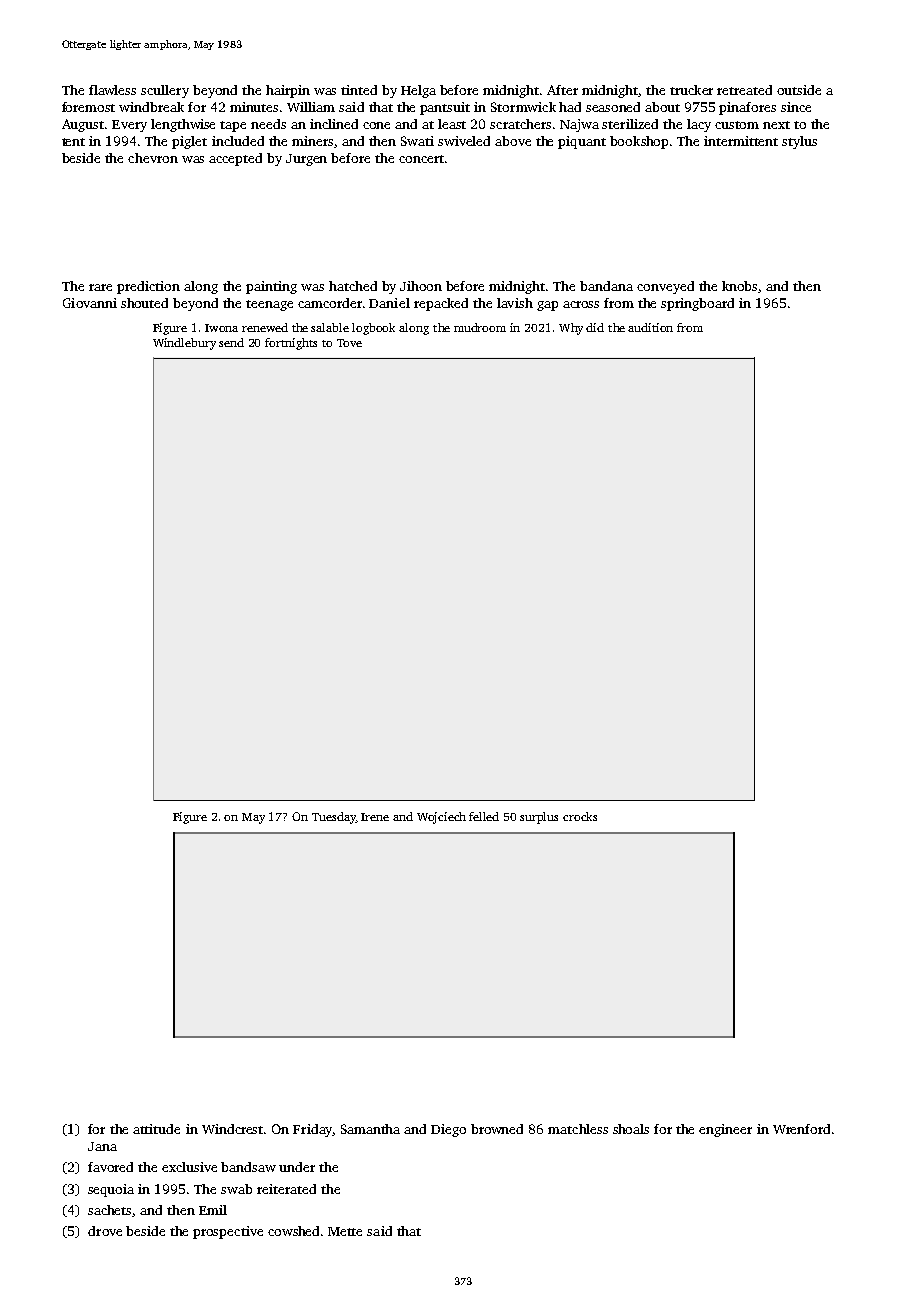 The image size is (908, 1316). What do you see at coordinates (213, 1210) in the screenshot?
I see `Emil` at bounding box center [213, 1210].
